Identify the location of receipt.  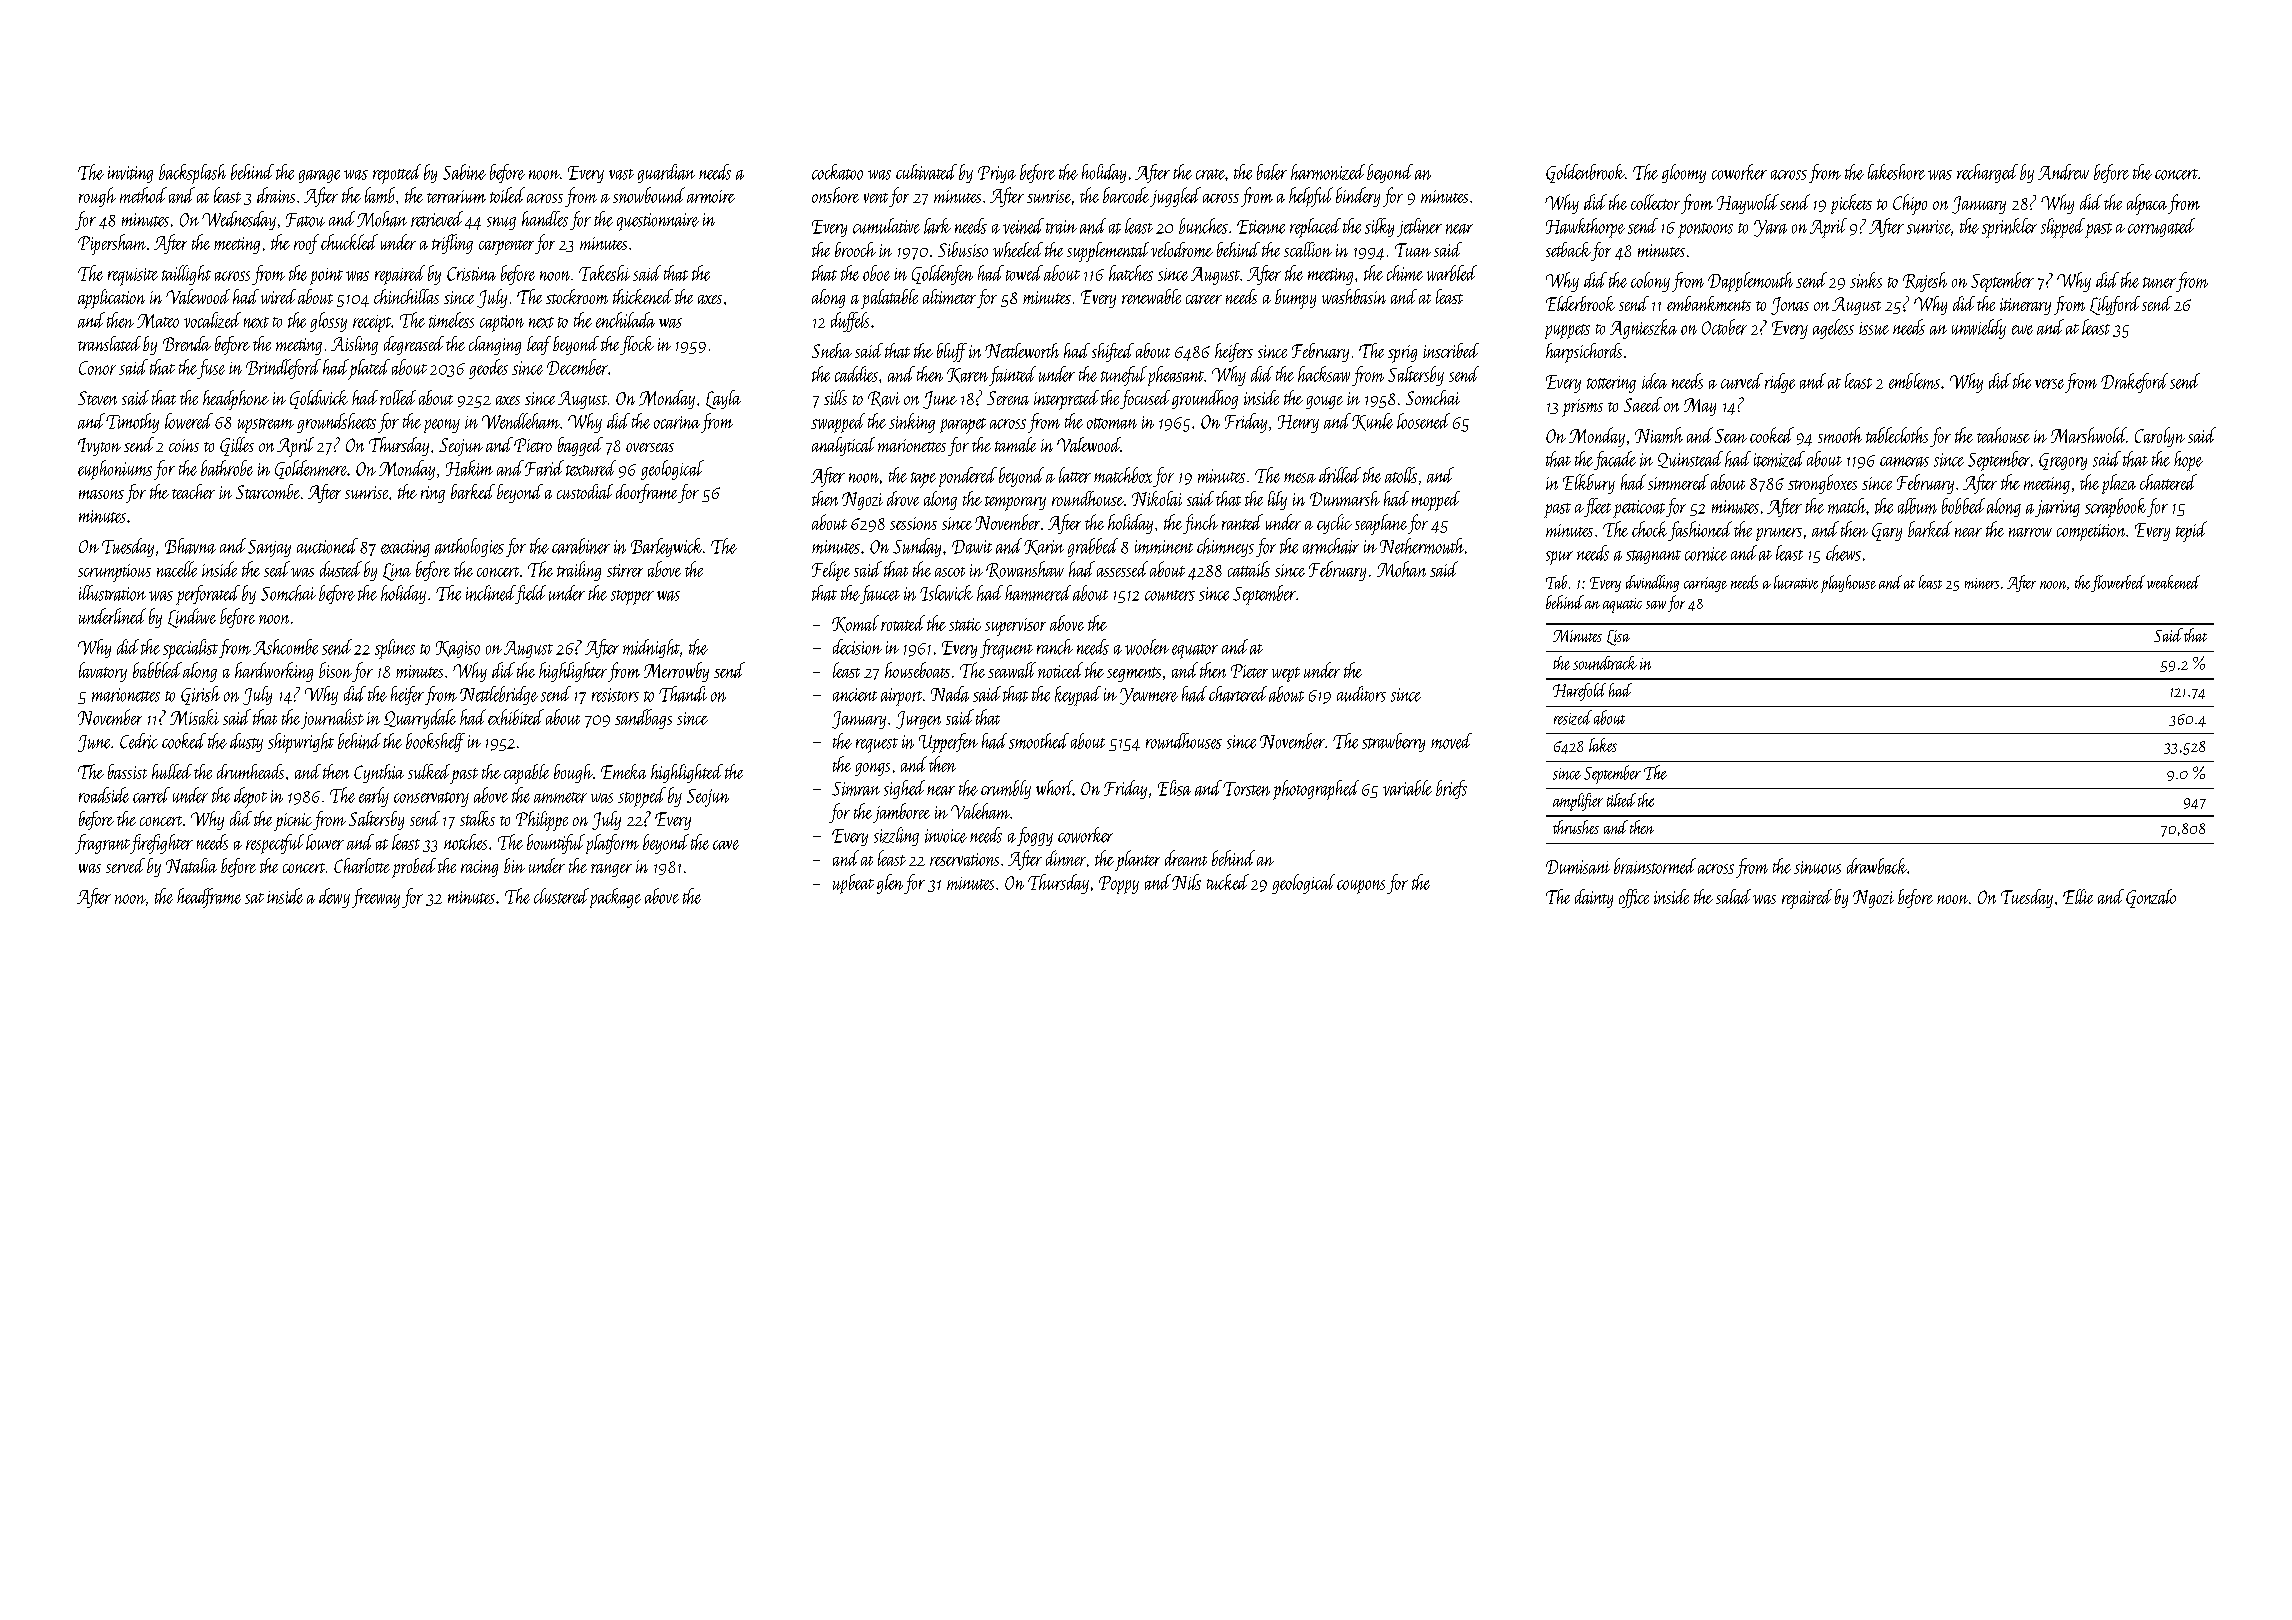
(372, 323).
